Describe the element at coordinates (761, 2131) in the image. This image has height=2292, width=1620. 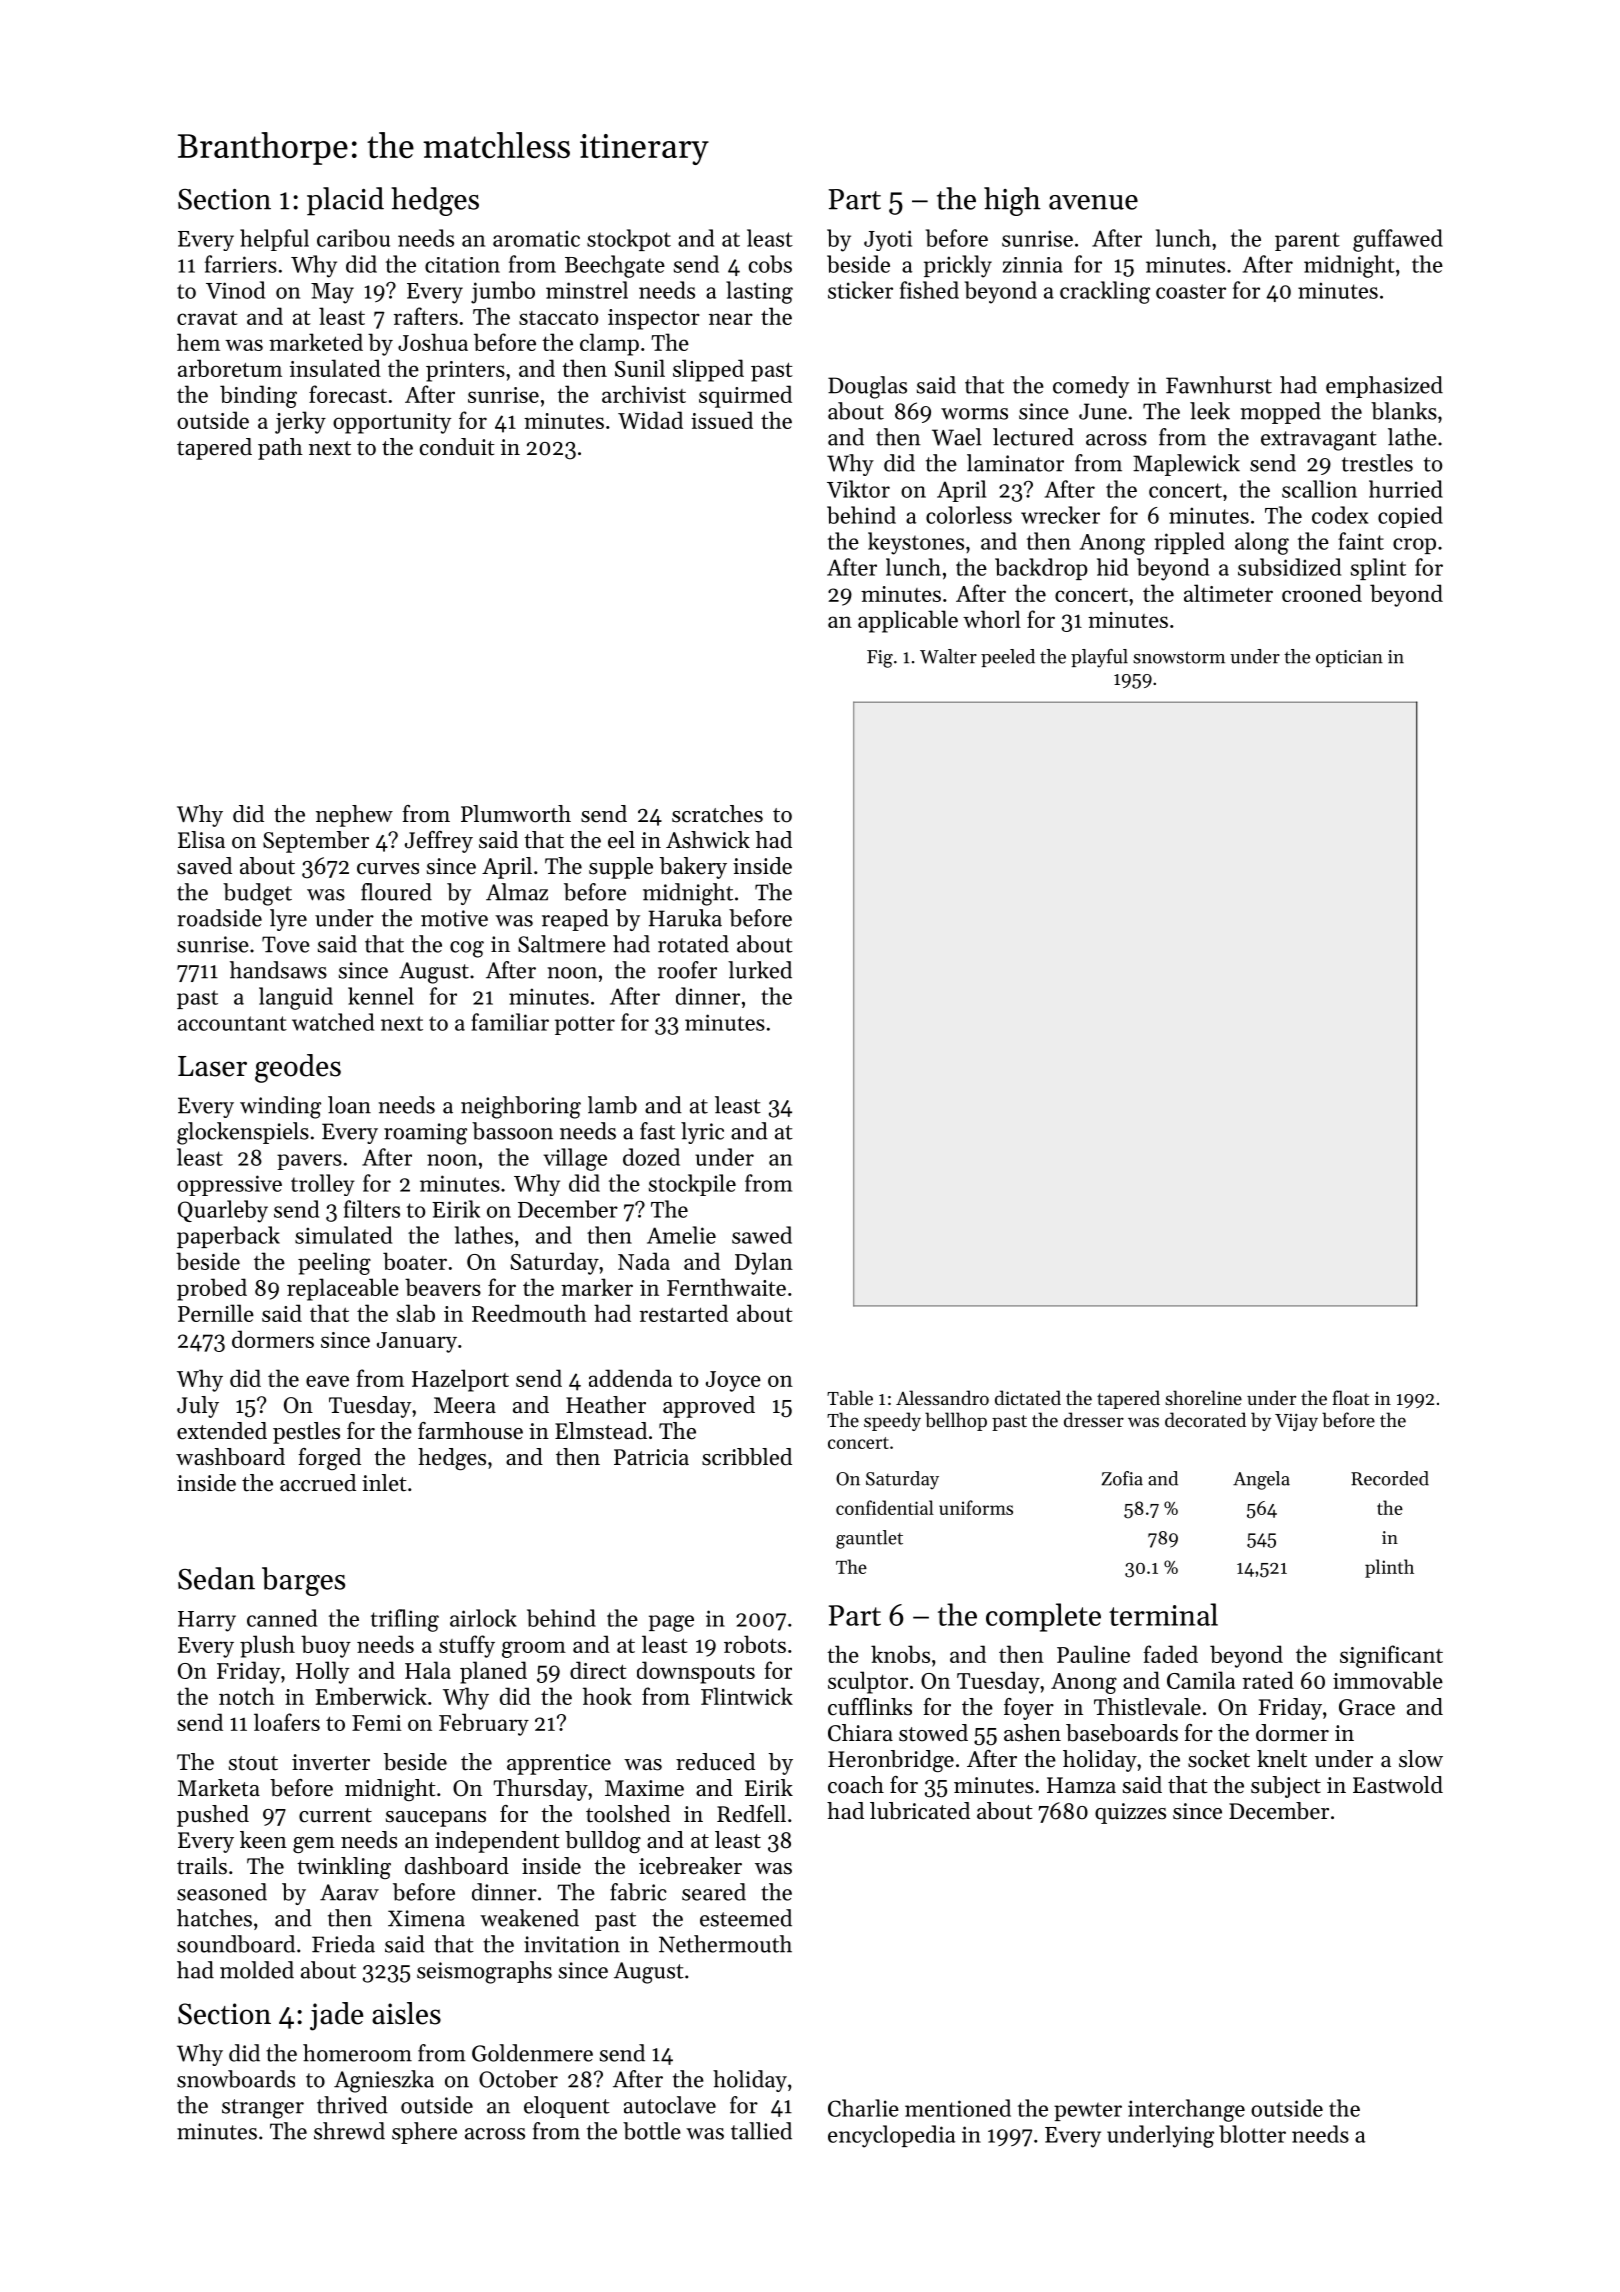
I see `tallied` at that location.
